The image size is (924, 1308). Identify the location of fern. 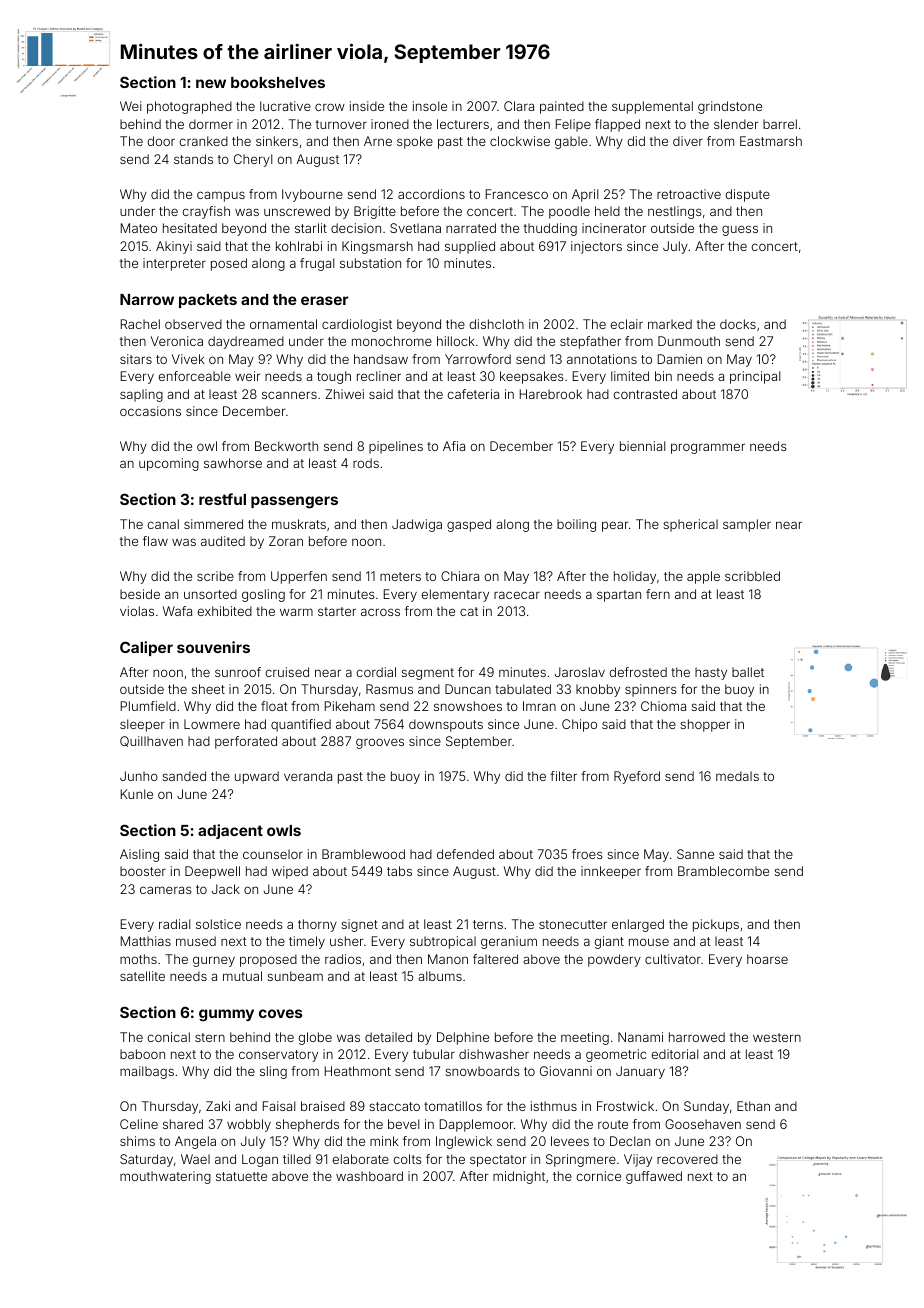
(658, 594).
